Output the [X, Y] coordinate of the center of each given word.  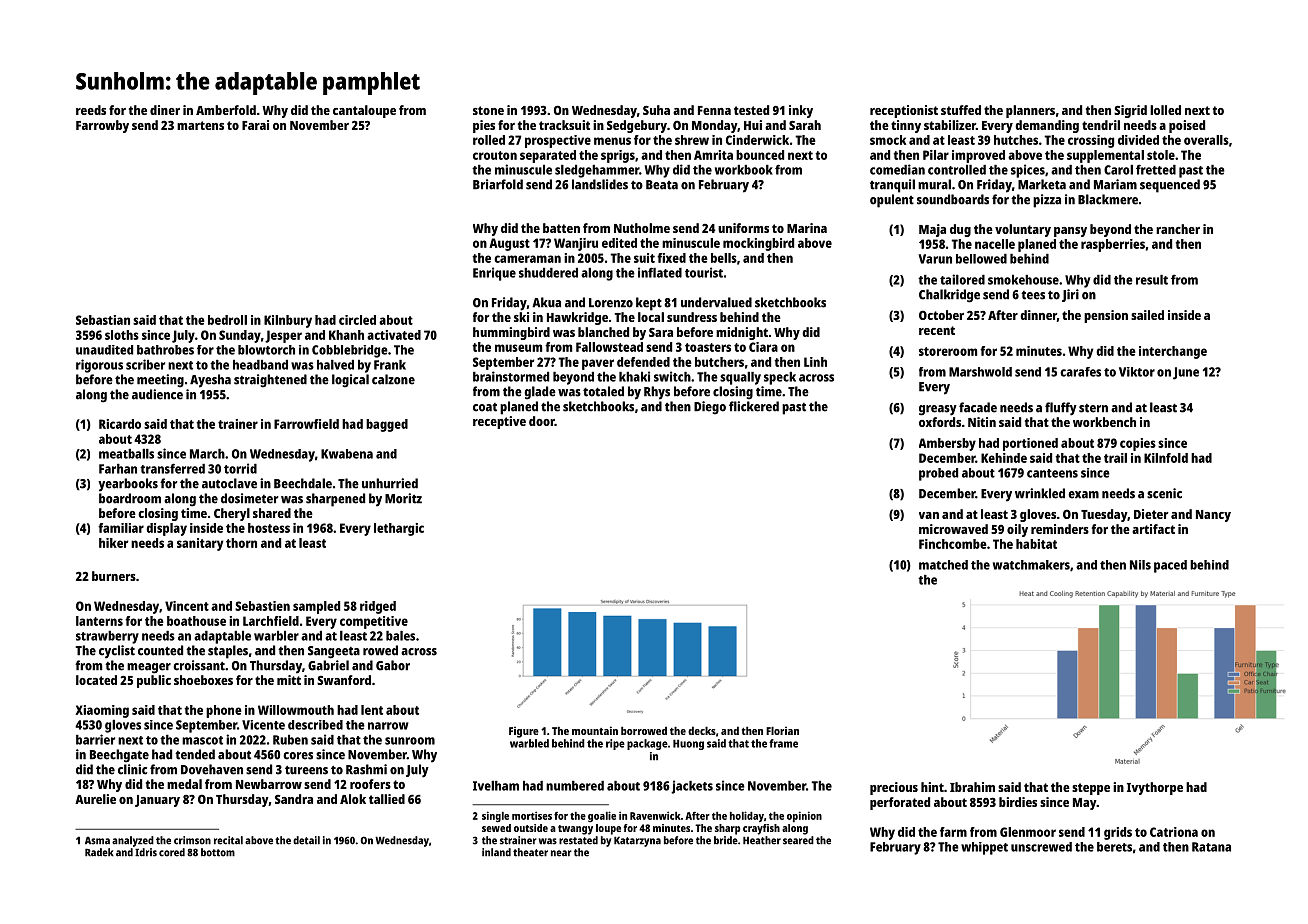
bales [400, 636]
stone [488, 110]
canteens [1052, 473]
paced [1170, 566]
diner [165, 110]
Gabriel [328, 665]
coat [485, 407]
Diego [710, 408]
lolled [1165, 110]
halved [335, 365]
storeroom [948, 351]
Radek [99, 852]
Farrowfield [306, 424]
